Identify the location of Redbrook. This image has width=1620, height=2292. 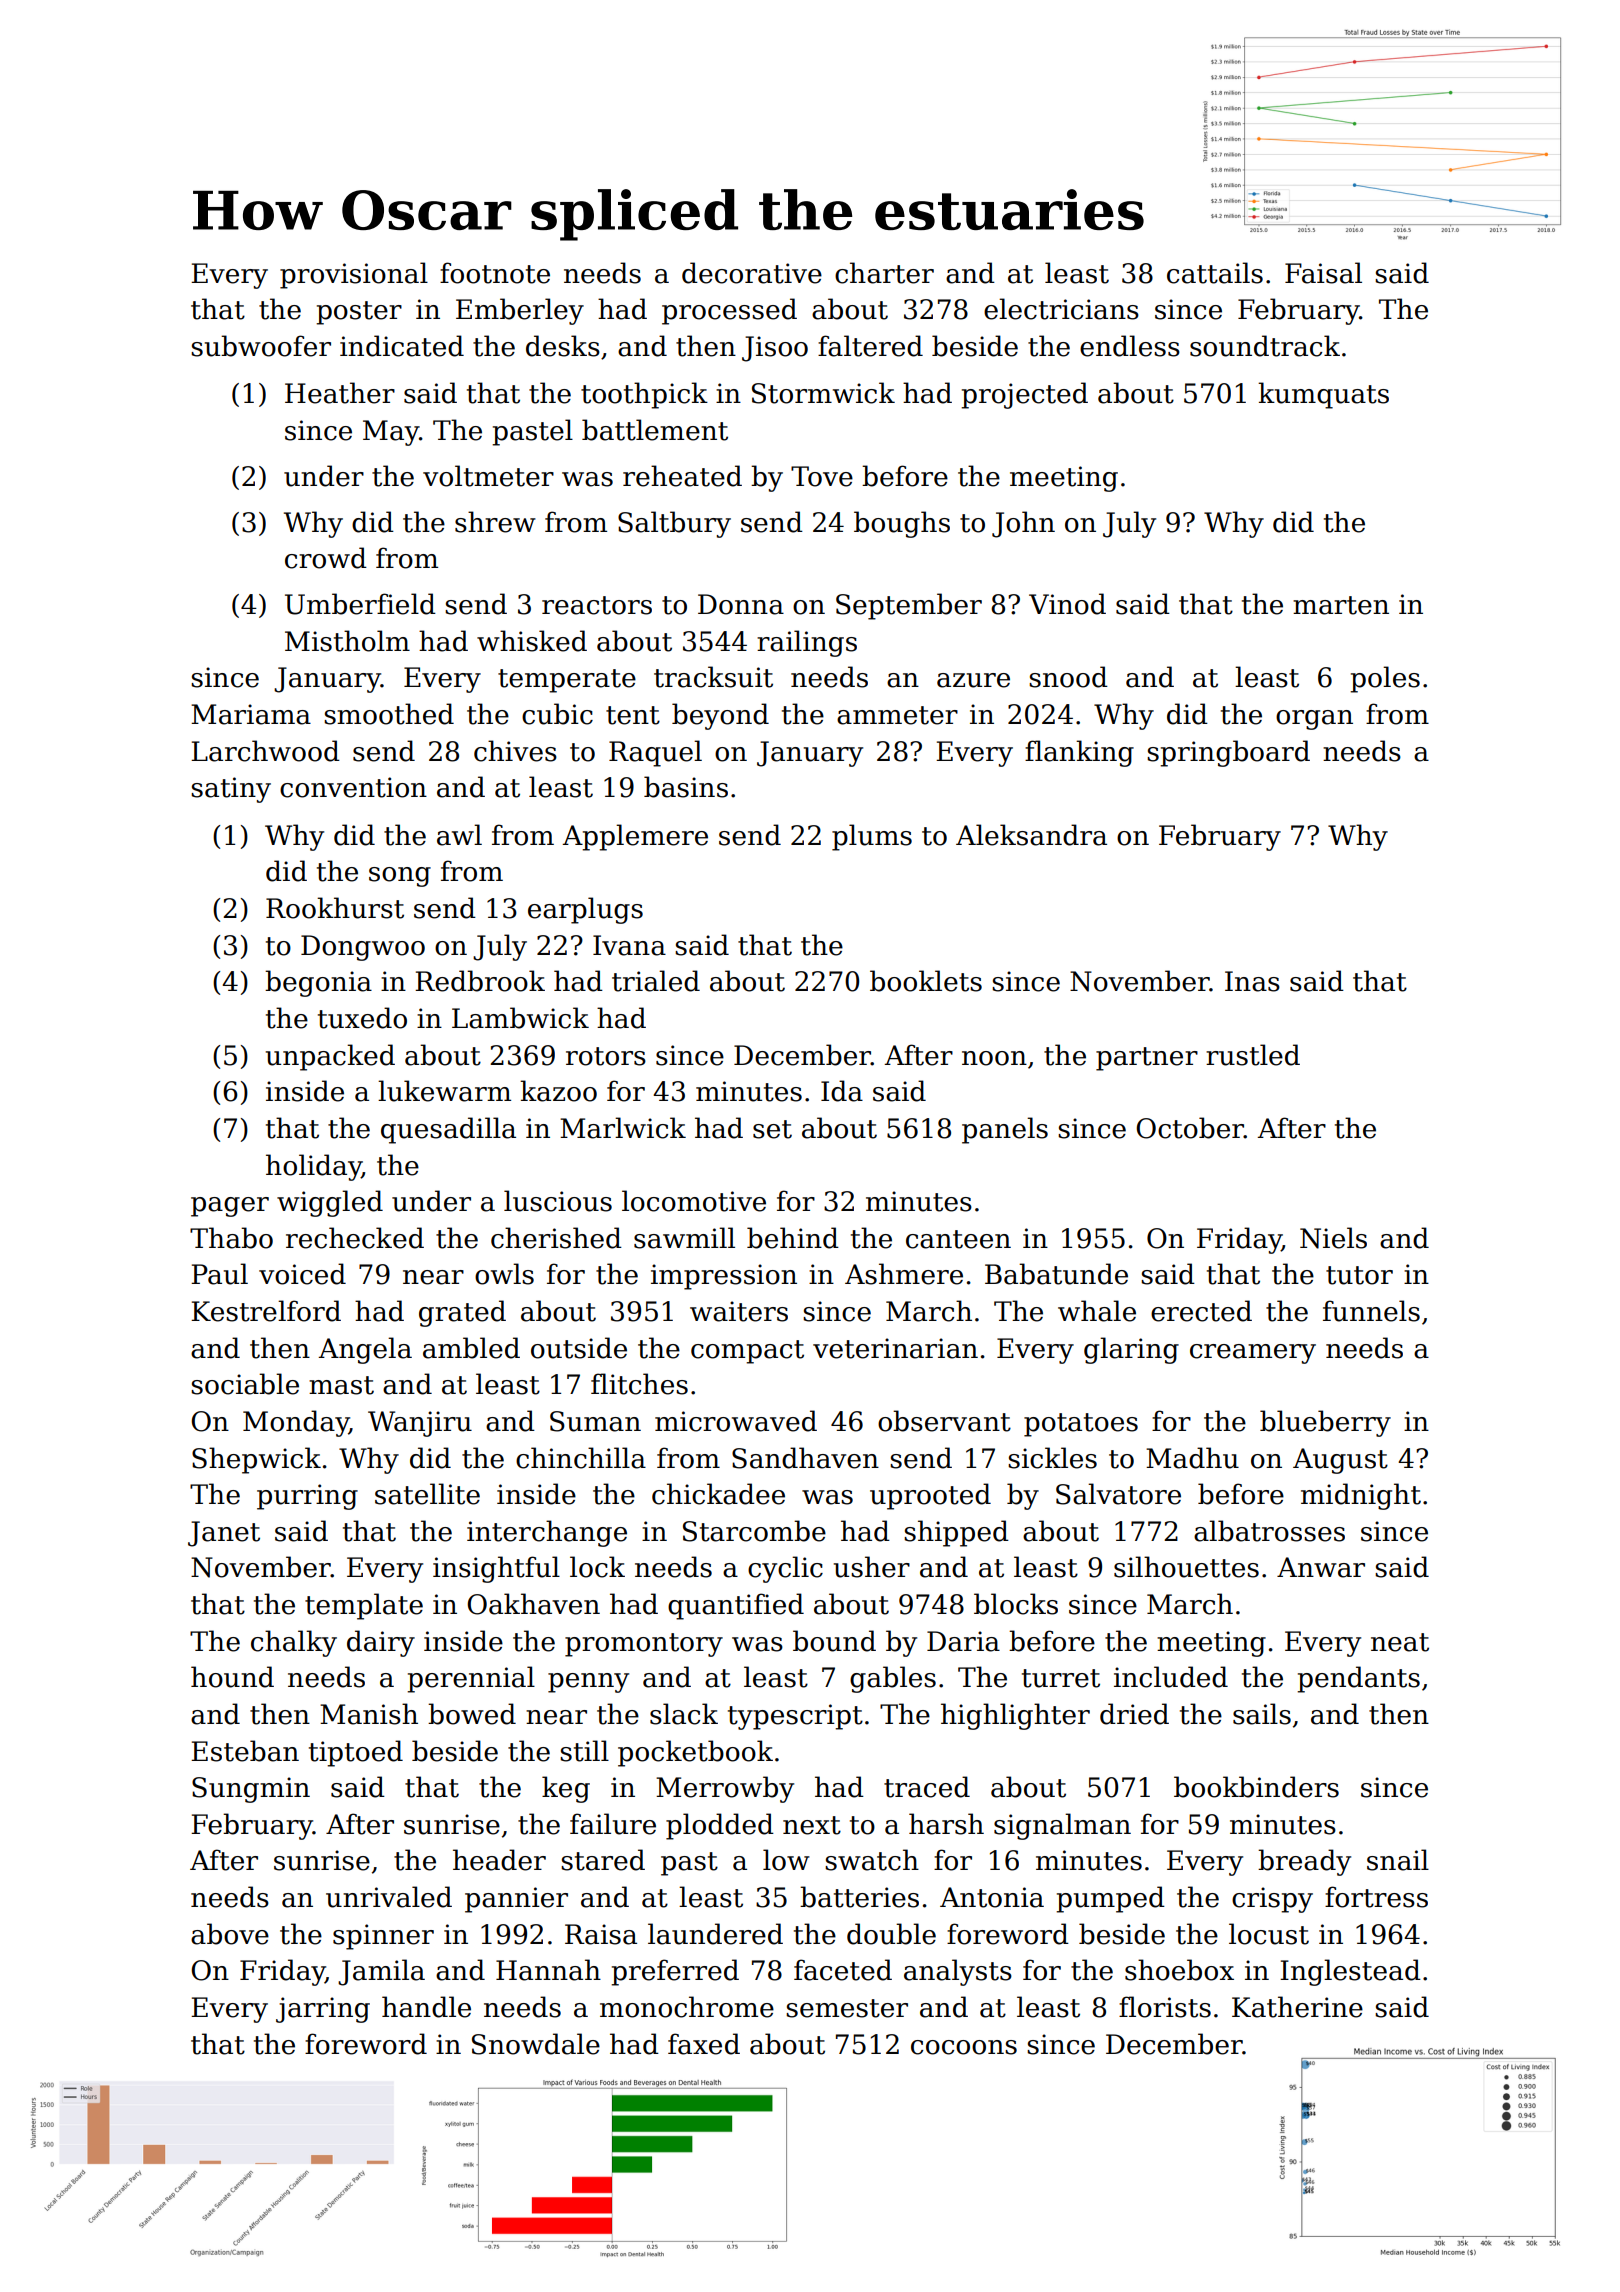
(480, 981).
